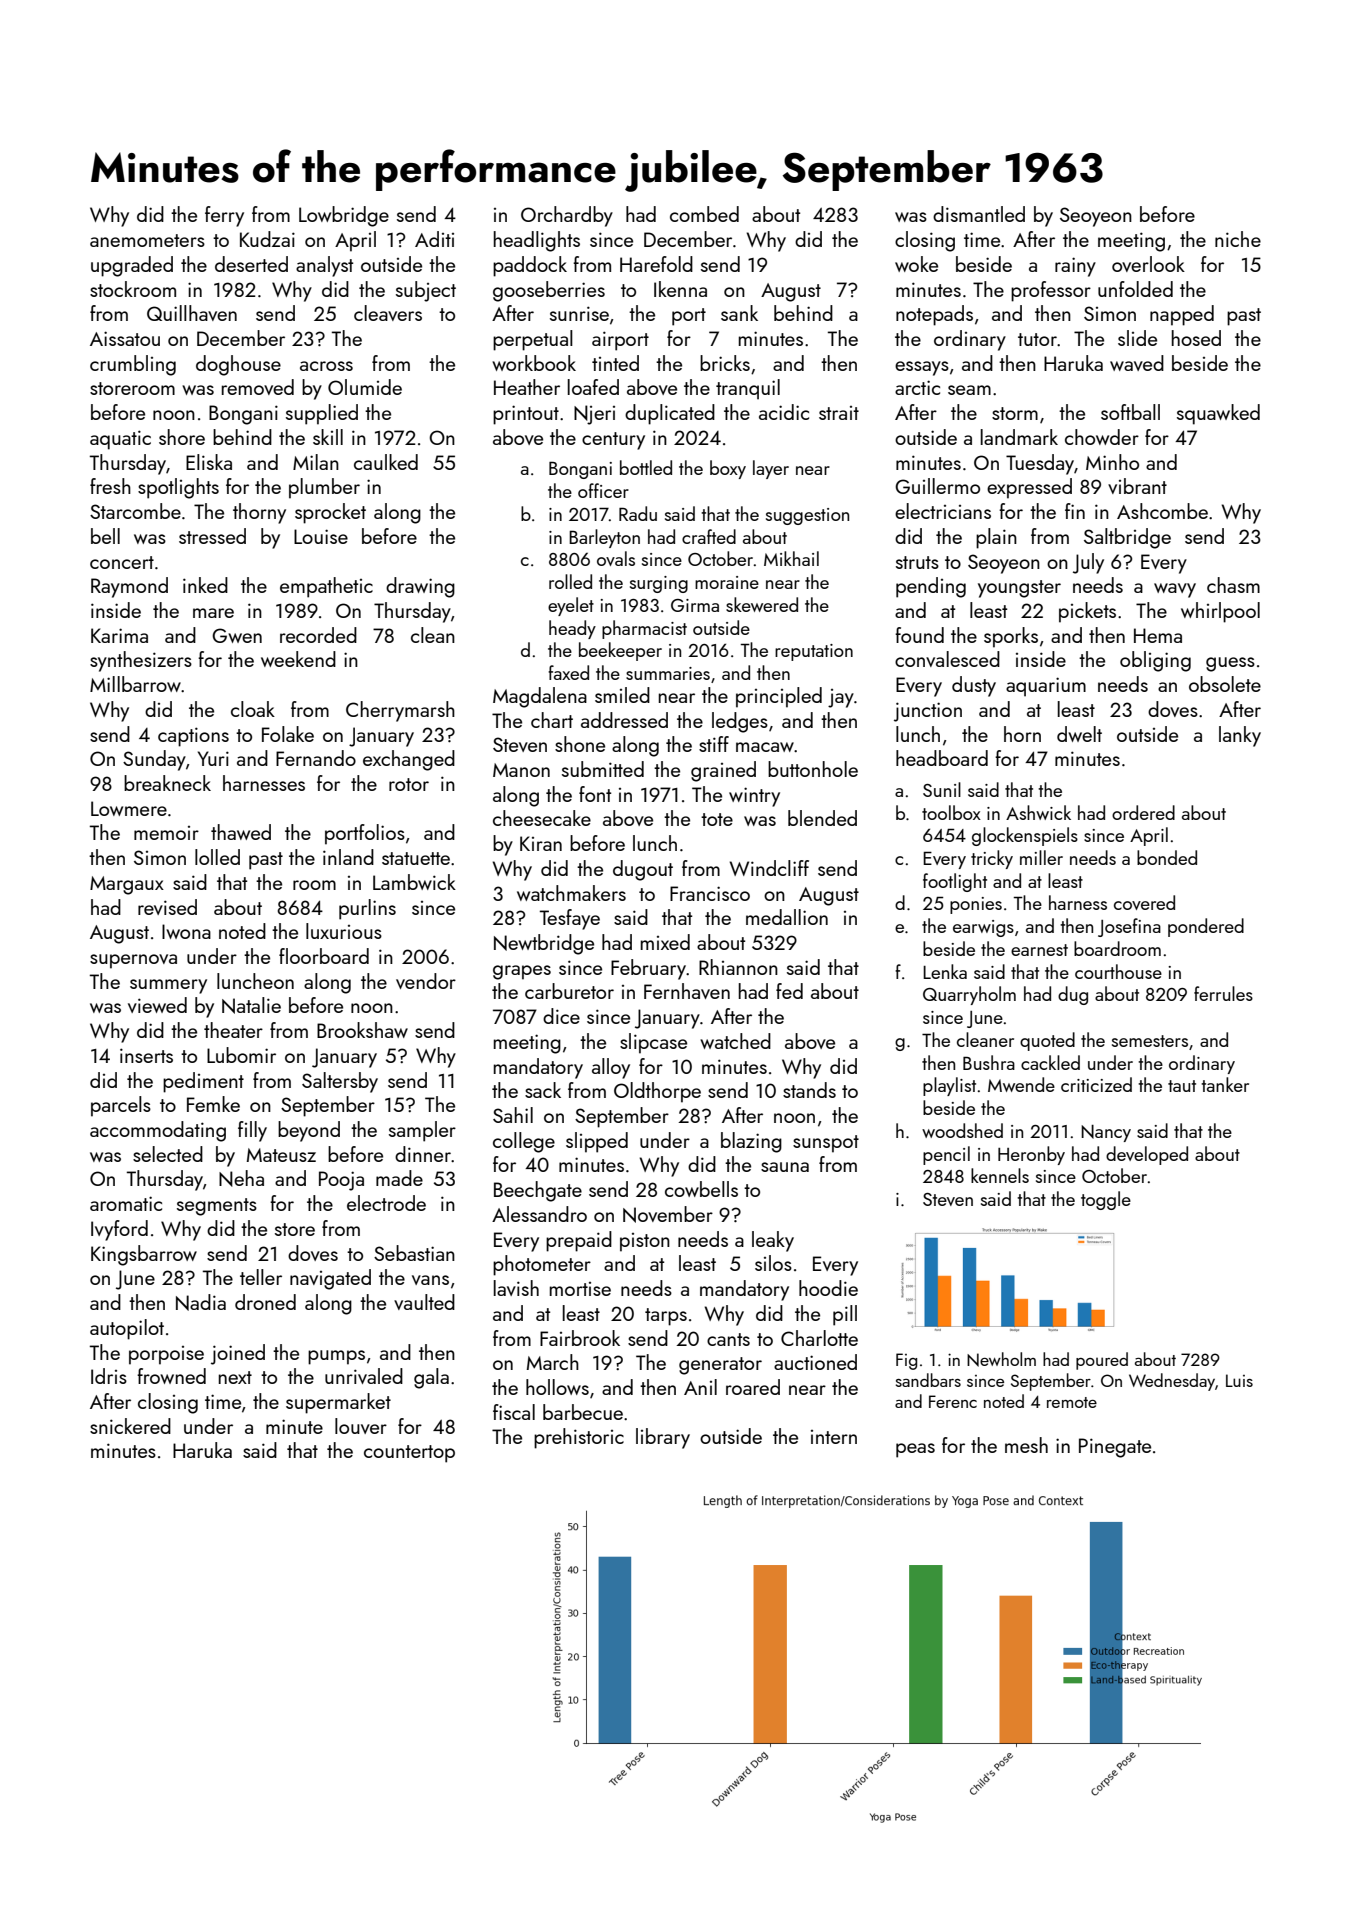 The width and height of the screenshot is (1351, 1911). I want to click on countertop, so click(409, 1454).
